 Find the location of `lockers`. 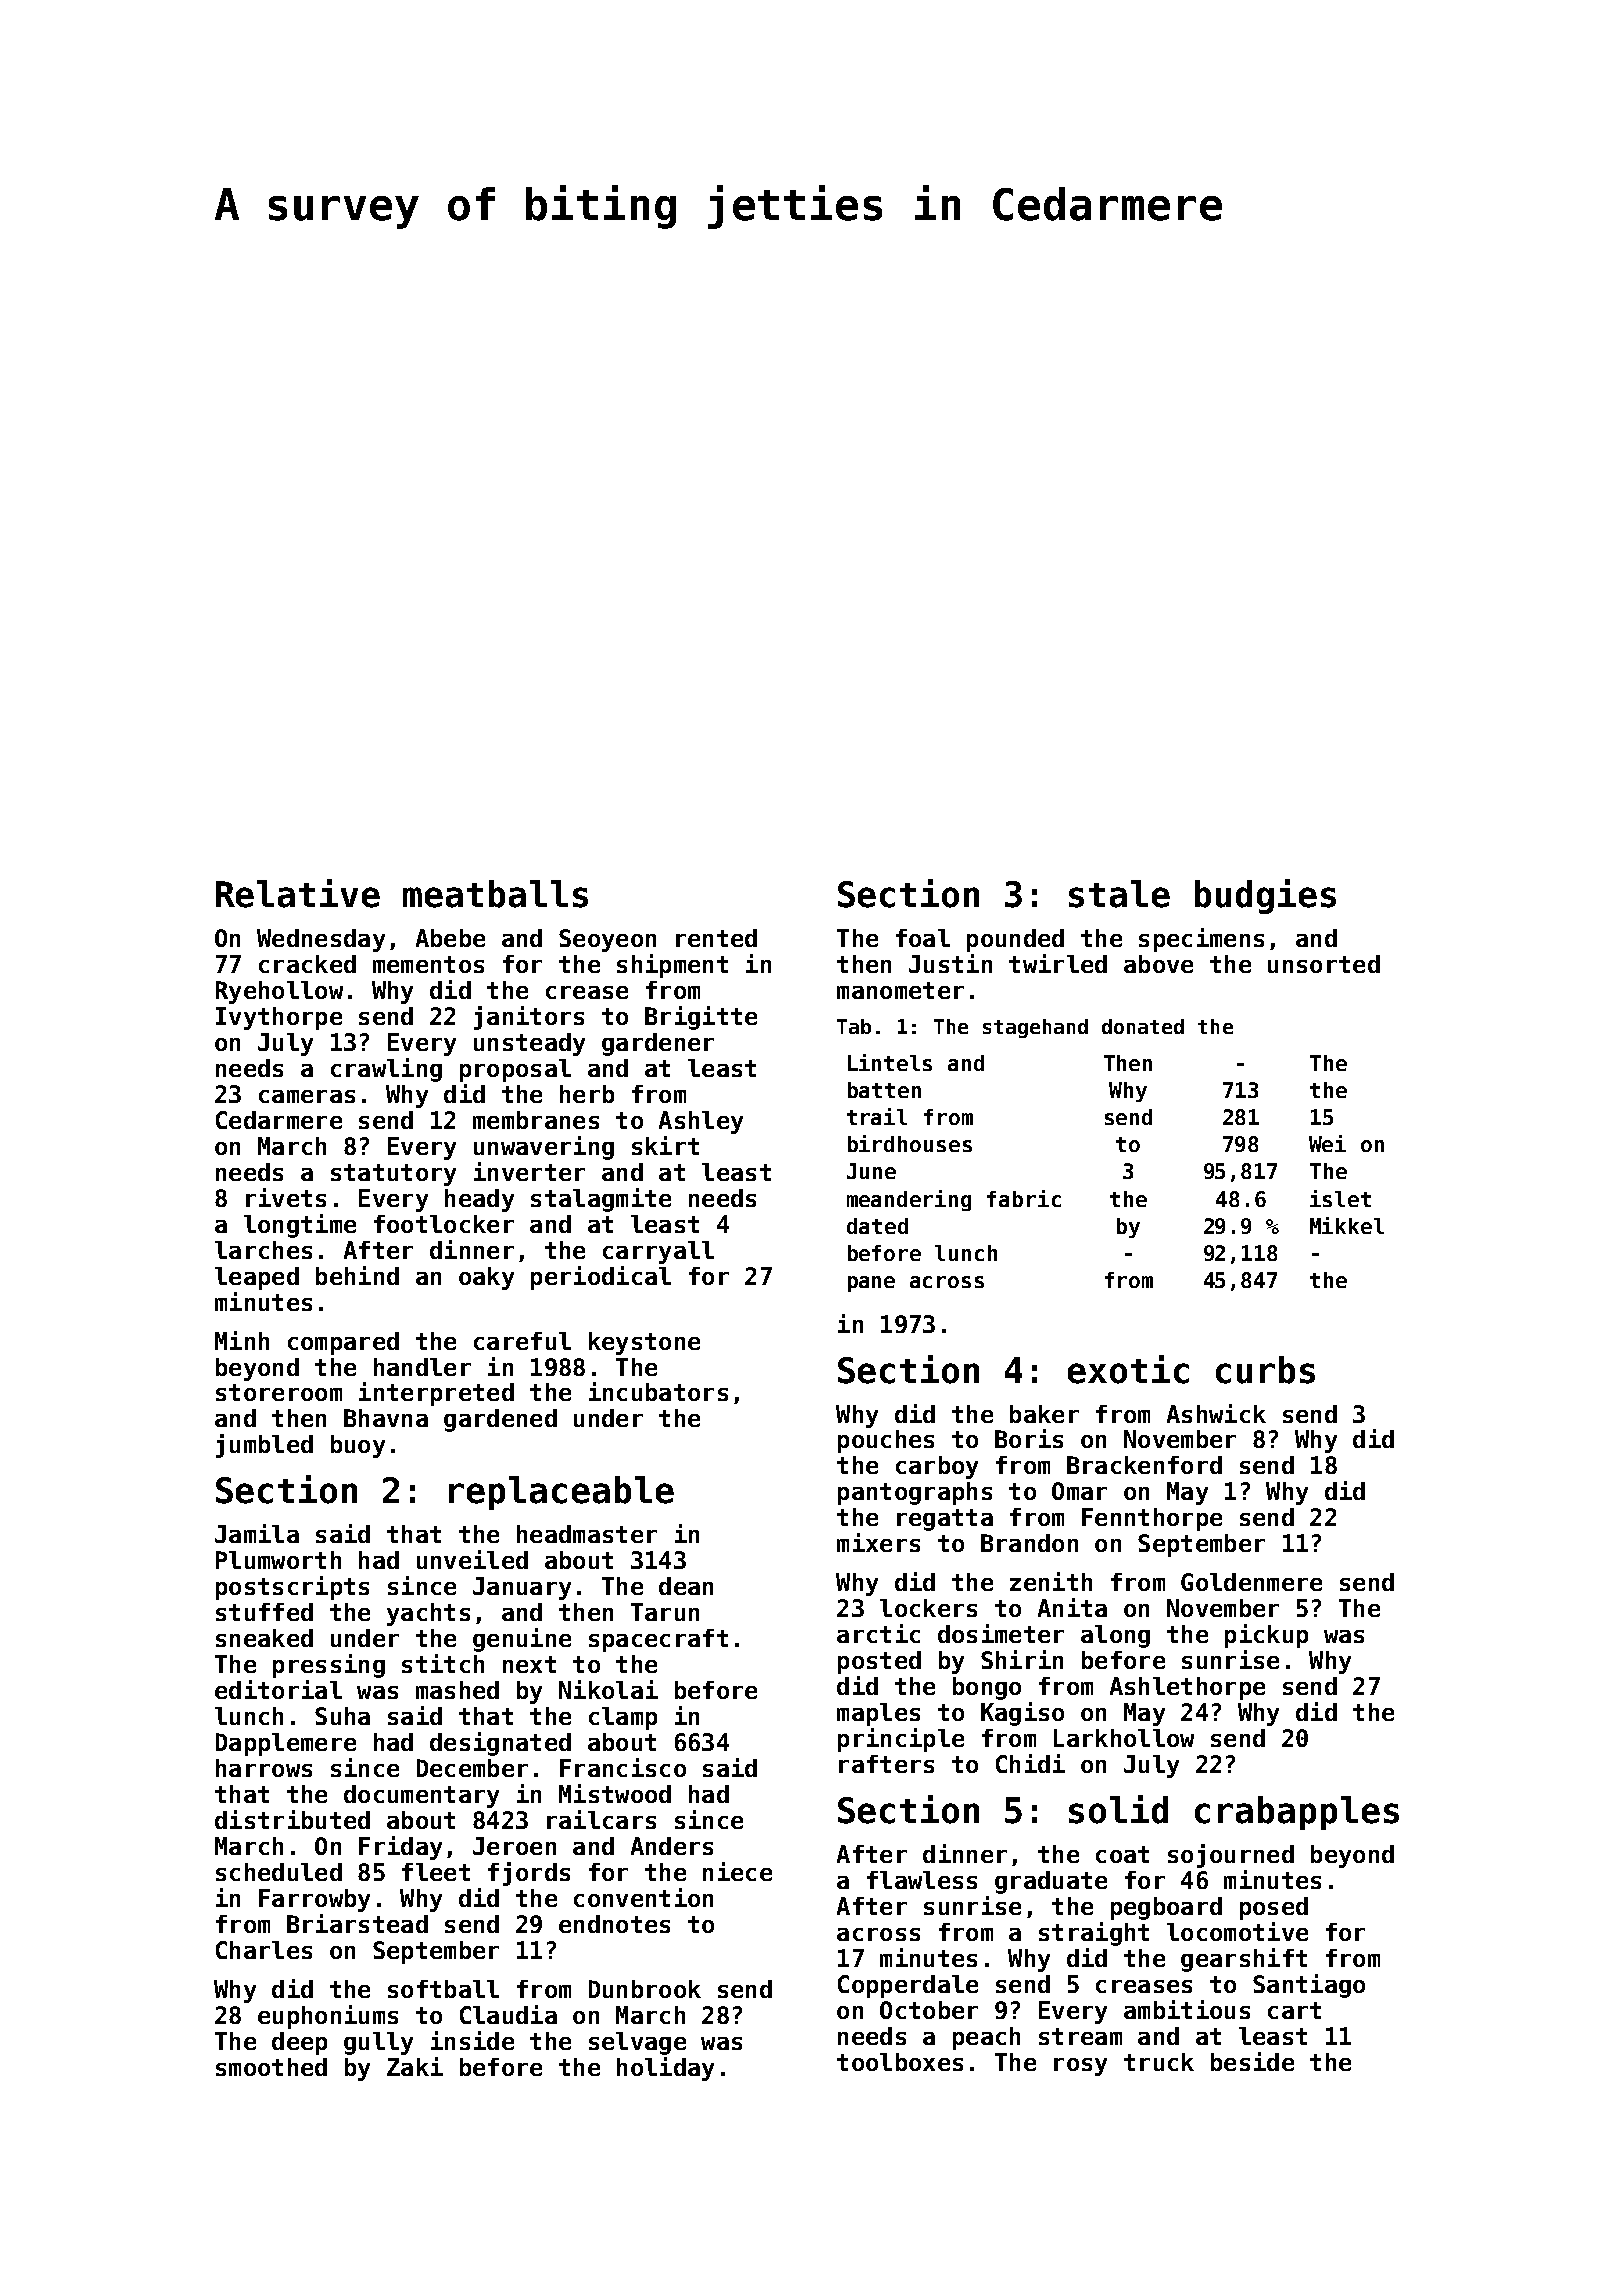

lockers is located at coordinates (928, 1608).
